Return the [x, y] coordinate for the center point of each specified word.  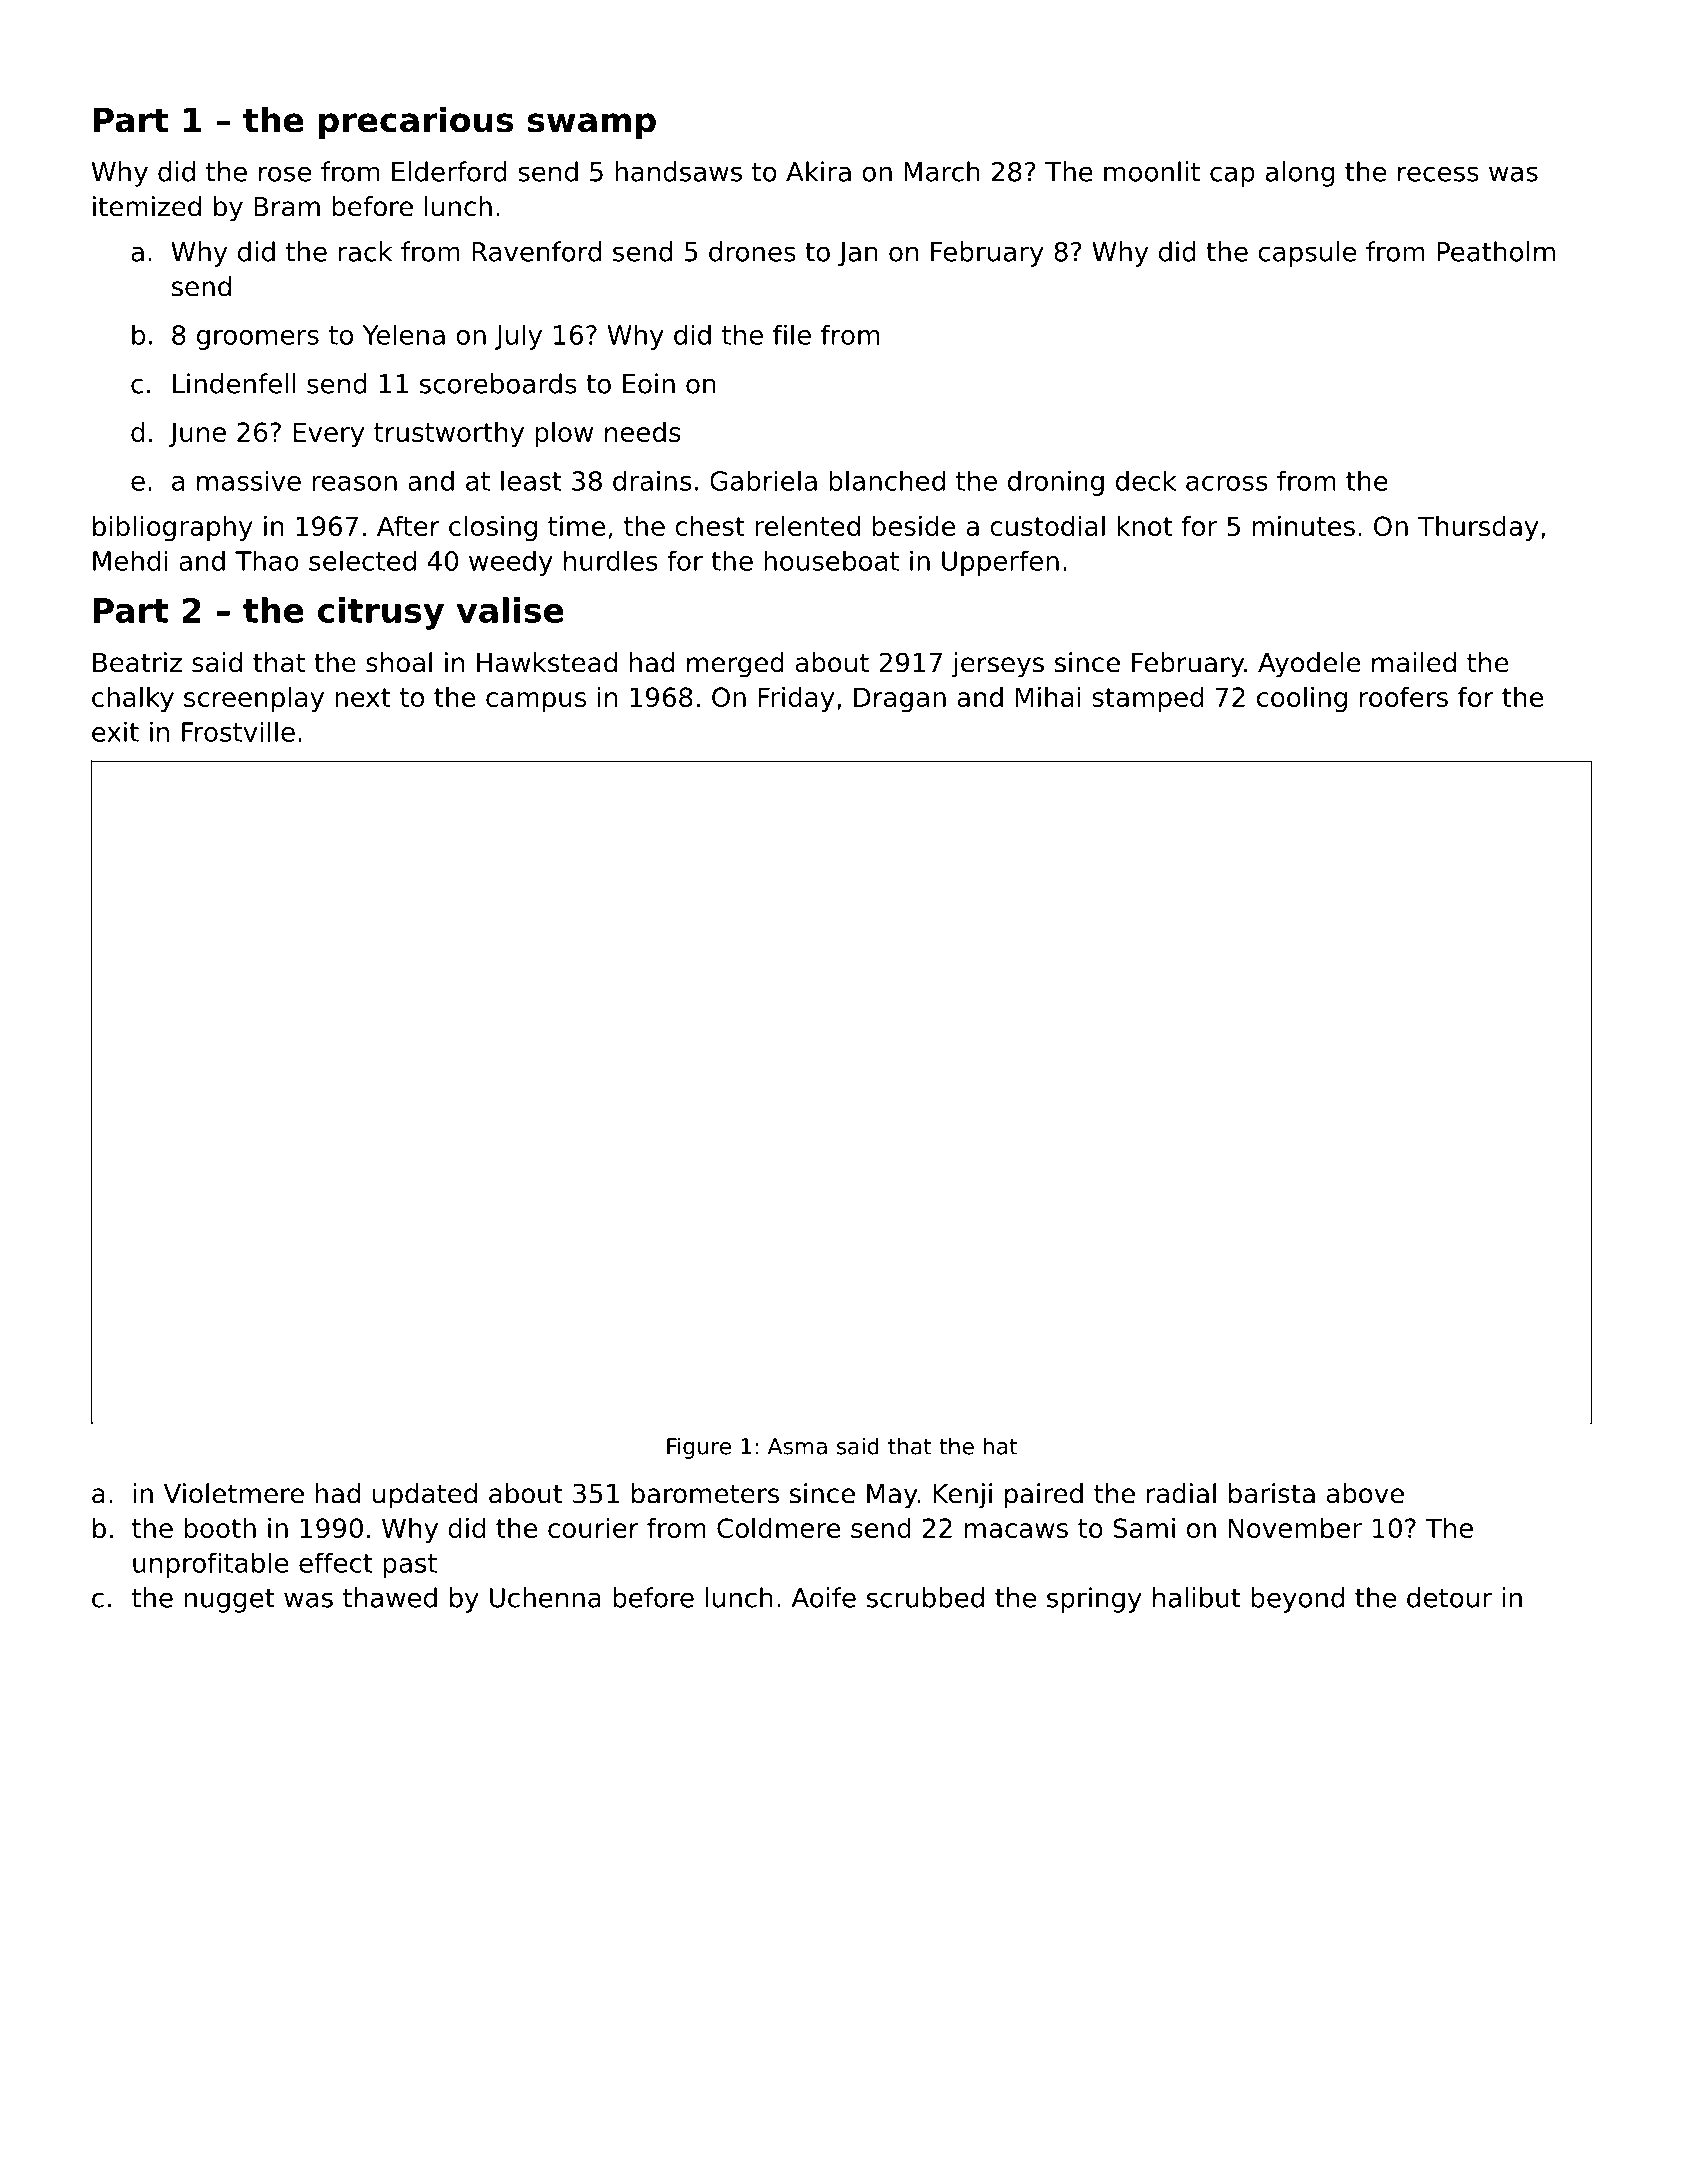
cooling [1302, 699]
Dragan [900, 699]
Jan [858, 254]
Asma [797, 1446]
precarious [416, 123]
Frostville [238, 731]
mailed [1414, 662]
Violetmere [234, 1493]
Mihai [1048, 697]
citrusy [381, 613]
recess [1438, 174]
